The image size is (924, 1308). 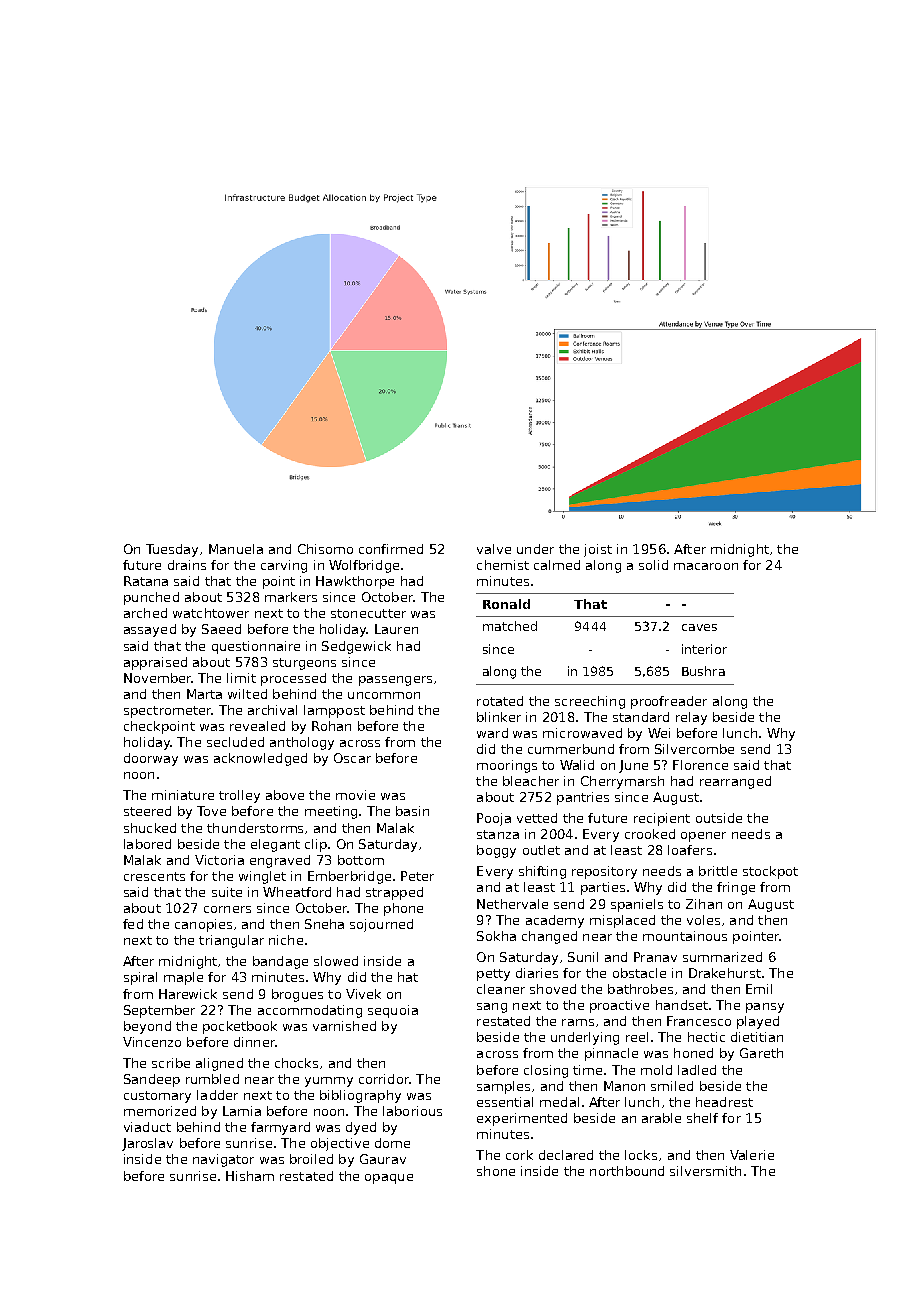 What do you see at coordinates (492, 1008) in the image?
I see `sang` at bounding box center [492, 1008].
